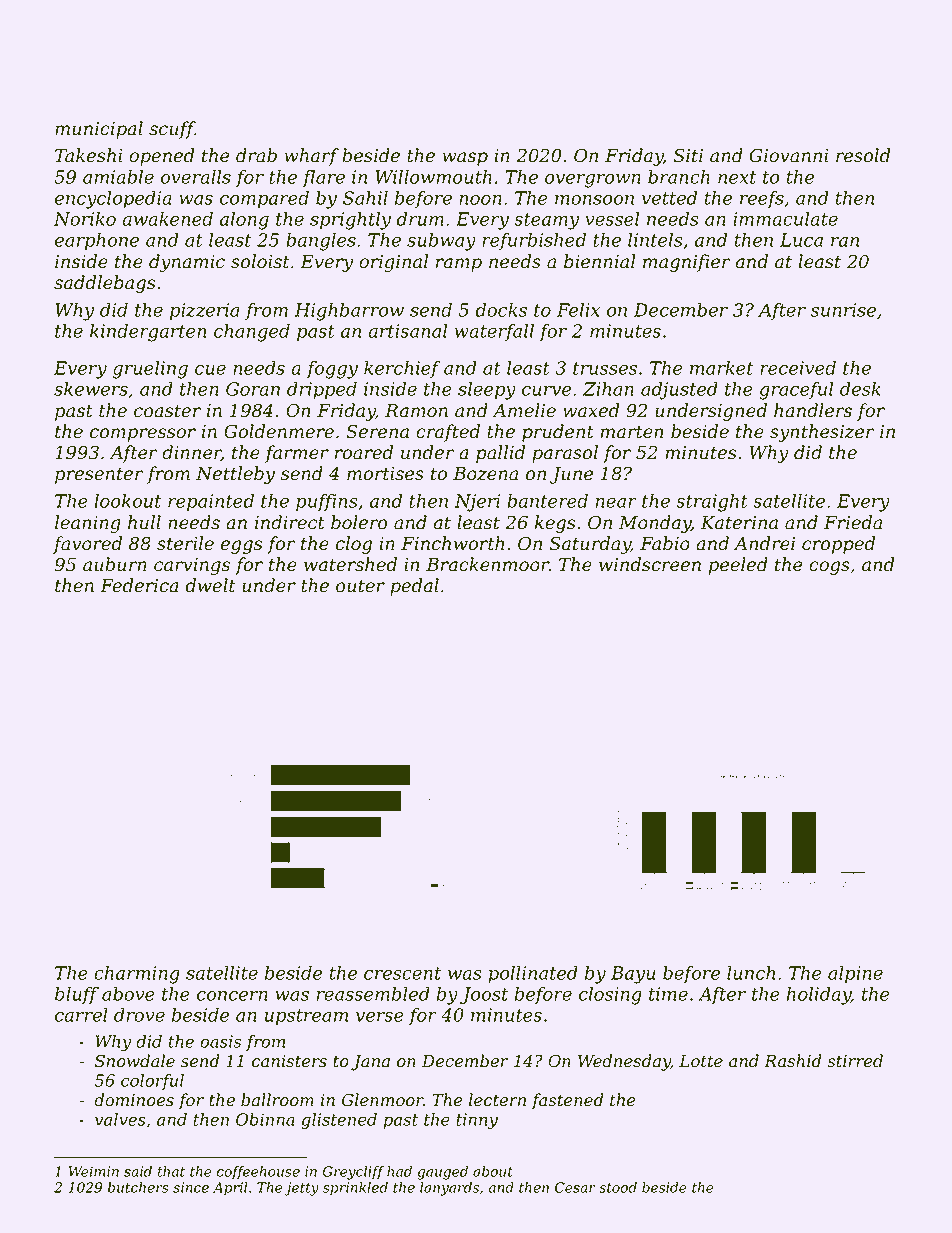 Image resolution: width=952 pixels, height=1233 pixels. I want to click on cogs, so click(829, 568).
